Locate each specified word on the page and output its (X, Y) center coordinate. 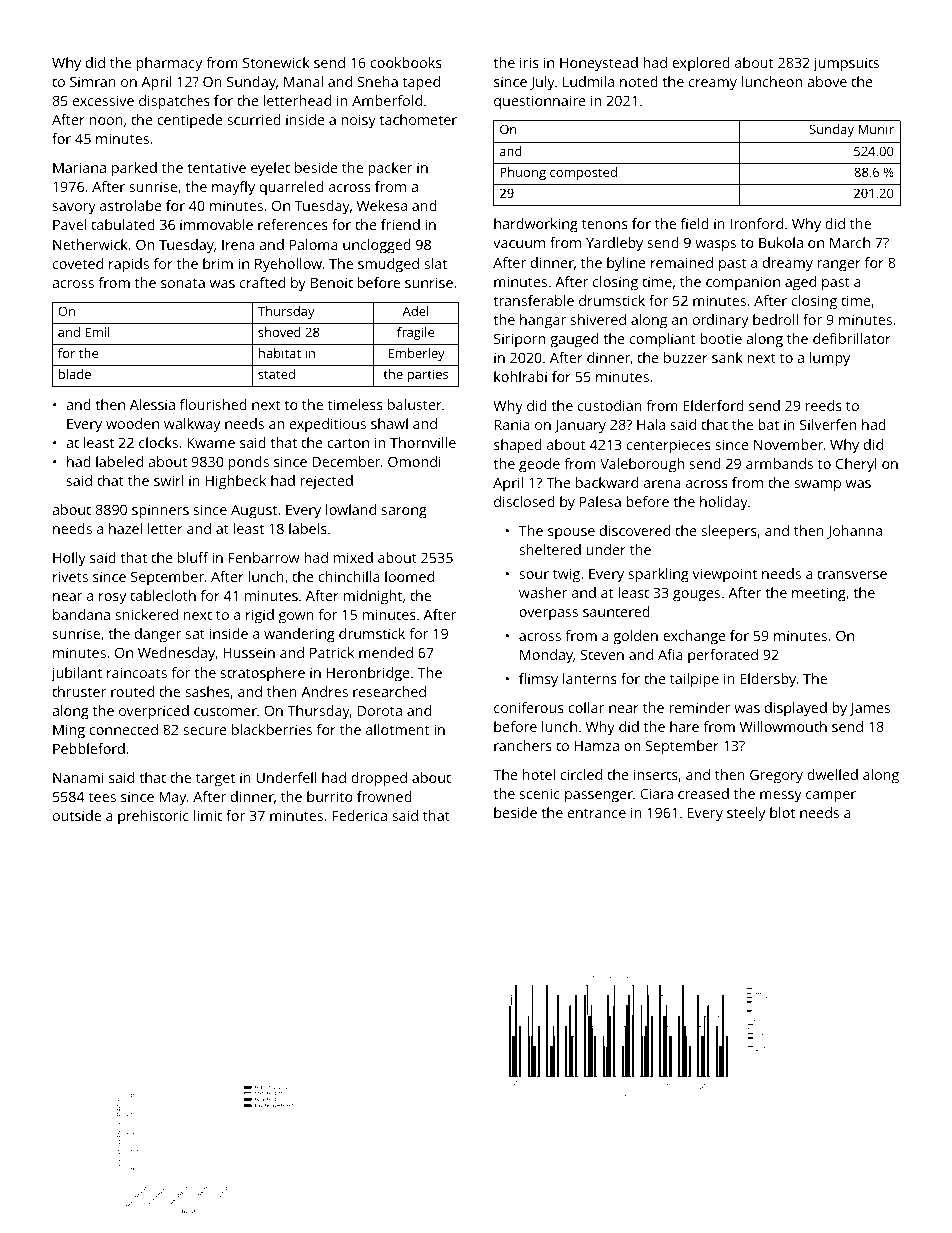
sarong (404, 513)
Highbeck (236, 482)
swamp (817, 486)
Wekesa (382, 205)
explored (701, 64)
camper (831, 797)
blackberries (272, 729)
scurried (254, 119)
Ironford (756, 223)
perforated (723, 656)
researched (389, 691)
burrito (330, 796)
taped (421, 83)
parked (134, 169)
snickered (146, 614)
